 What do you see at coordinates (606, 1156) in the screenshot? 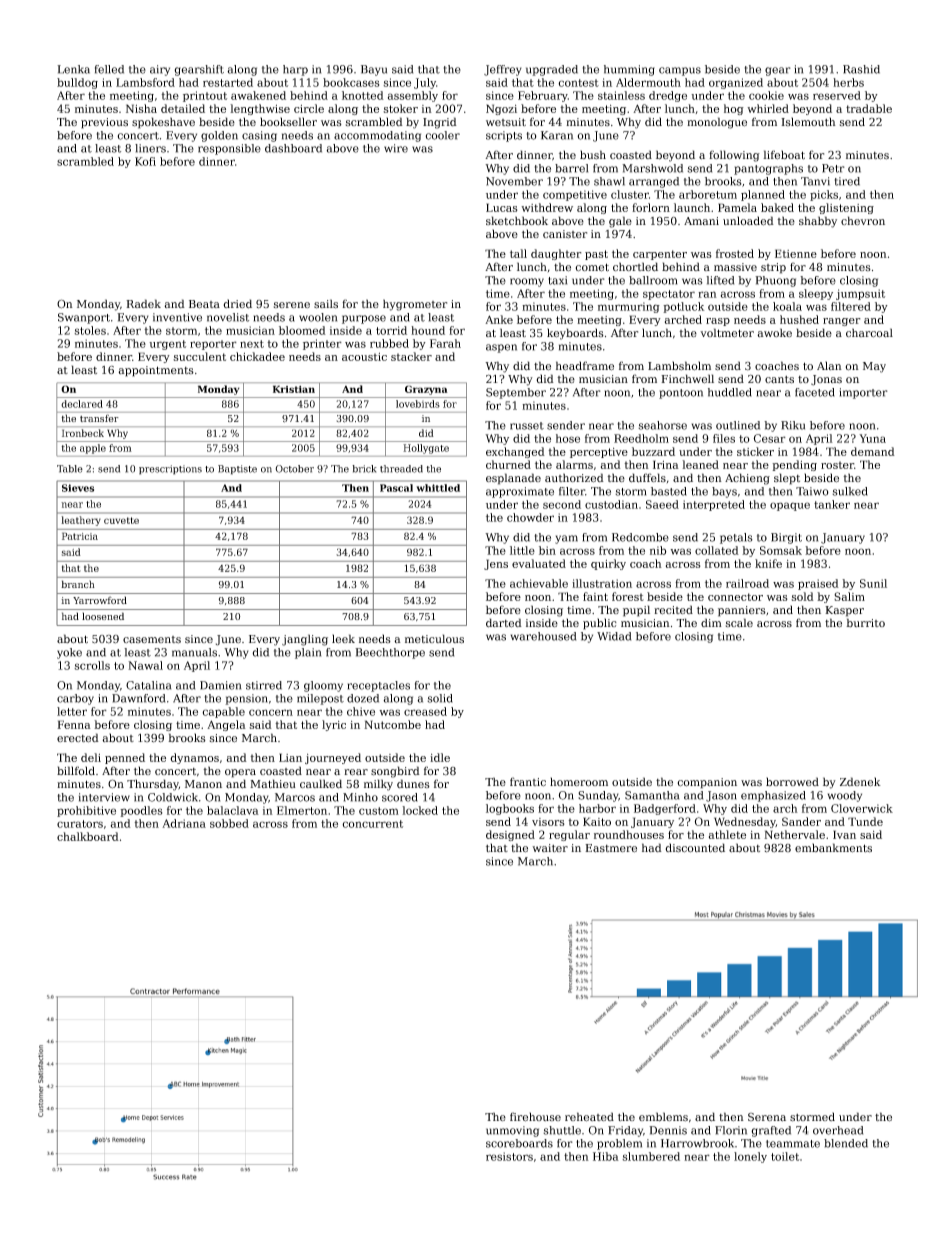
I see `Hiba` at bounding box center [606, 1156].
